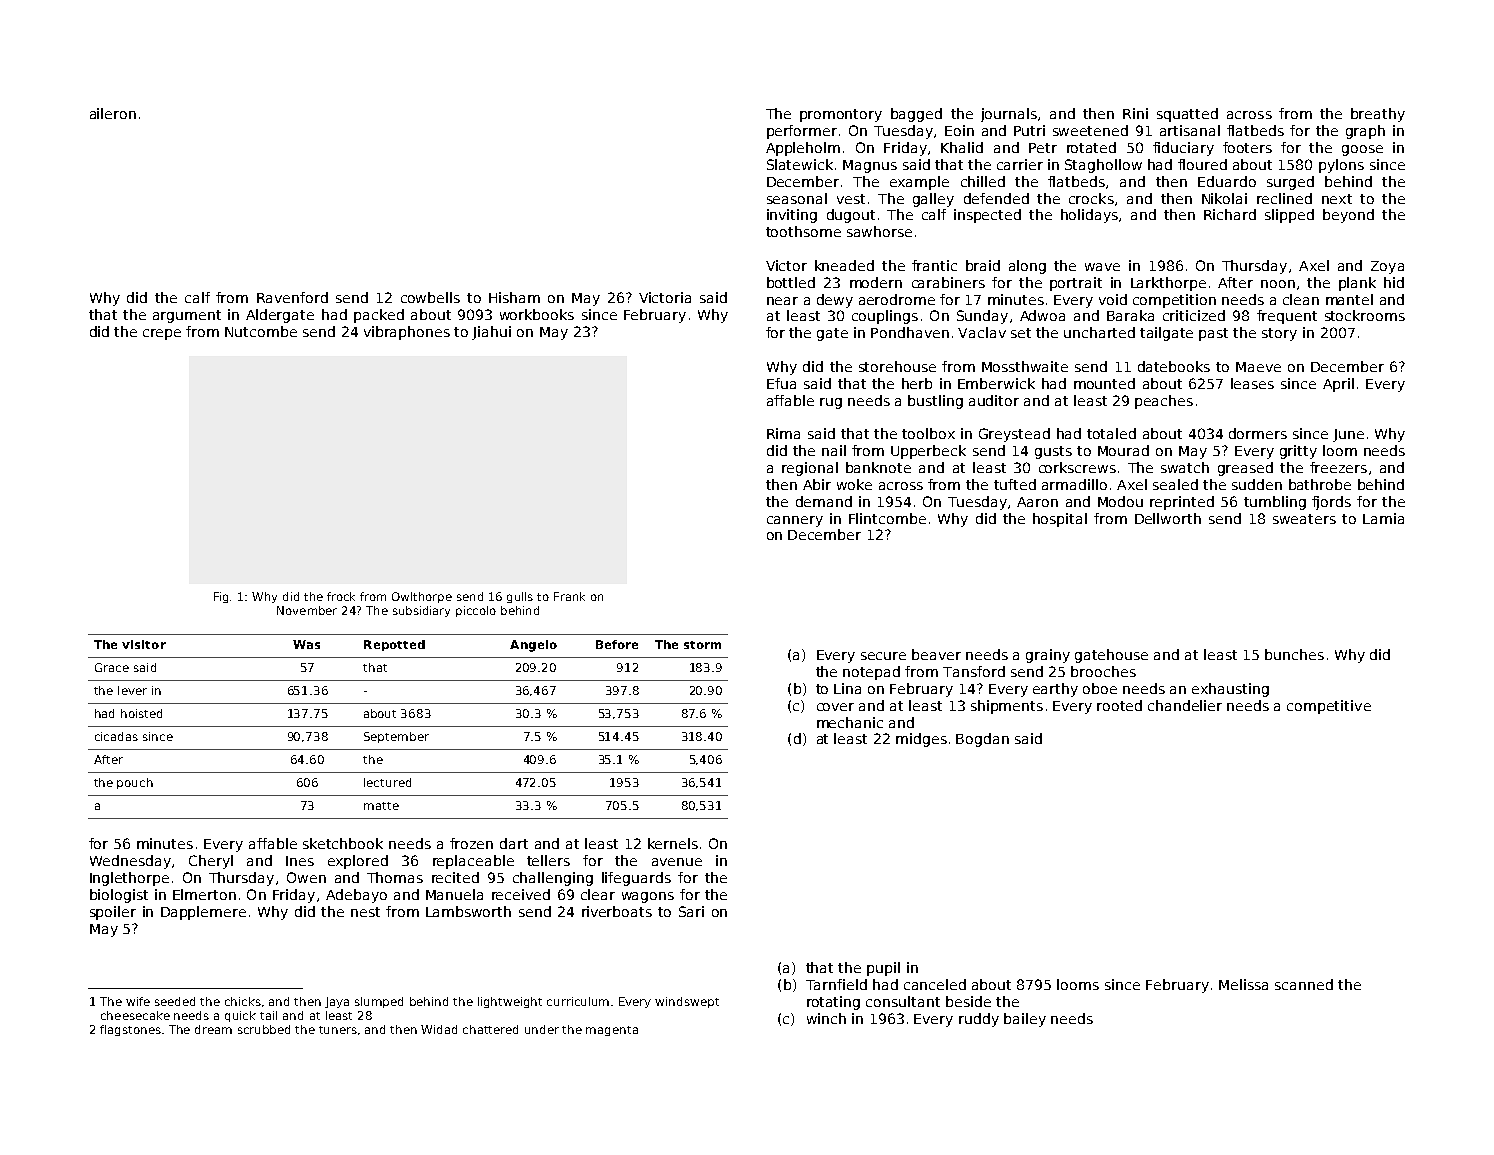 The width and height of the screenshot is (1494, 1155). What do you see at coordinates (1341, 166) in the screenshot?
I see `pylons` at bounding box center [1341, 166].
